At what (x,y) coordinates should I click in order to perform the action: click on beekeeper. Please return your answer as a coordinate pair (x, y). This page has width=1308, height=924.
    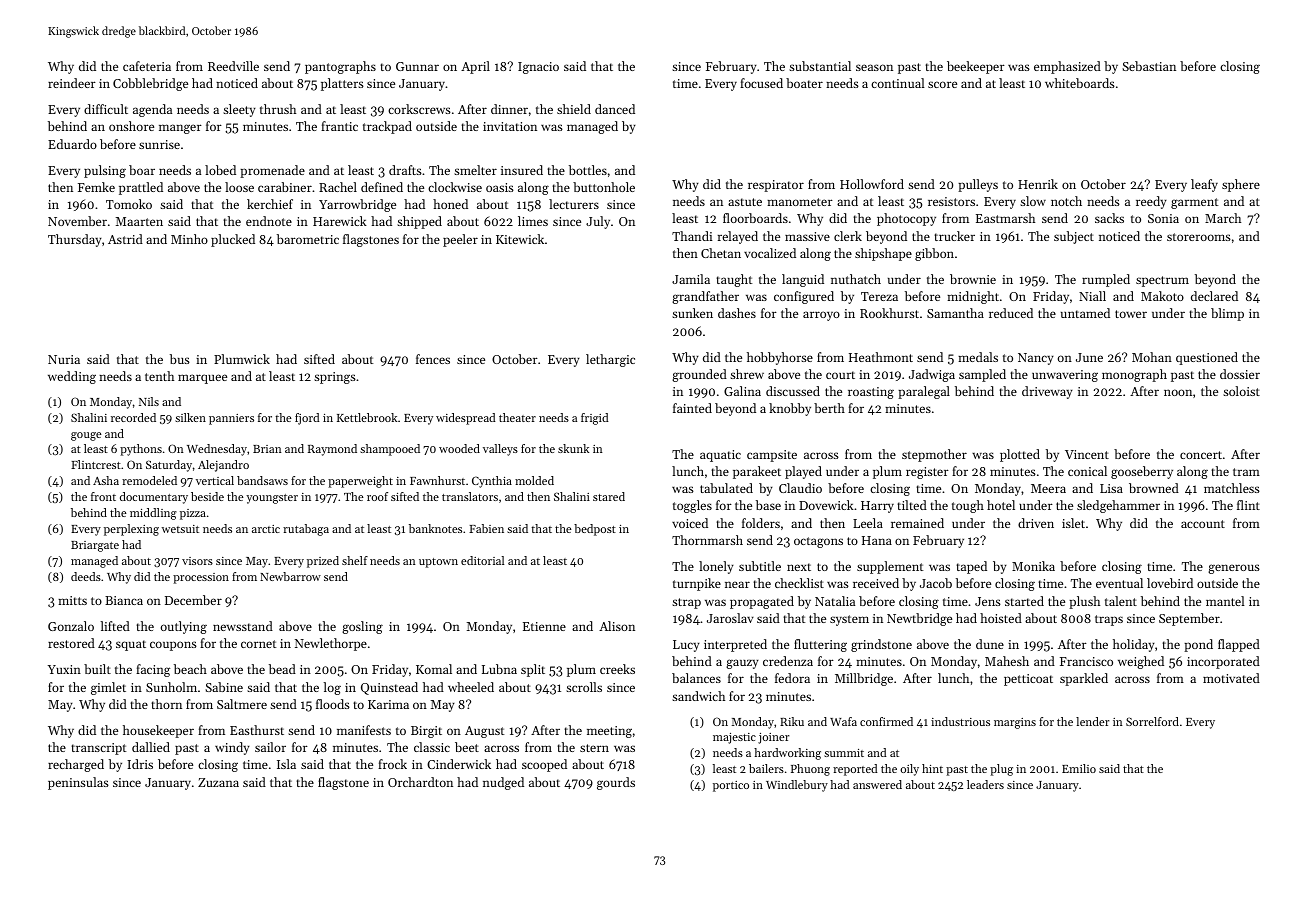
    Looking at the image, I should click on (976, 67).
